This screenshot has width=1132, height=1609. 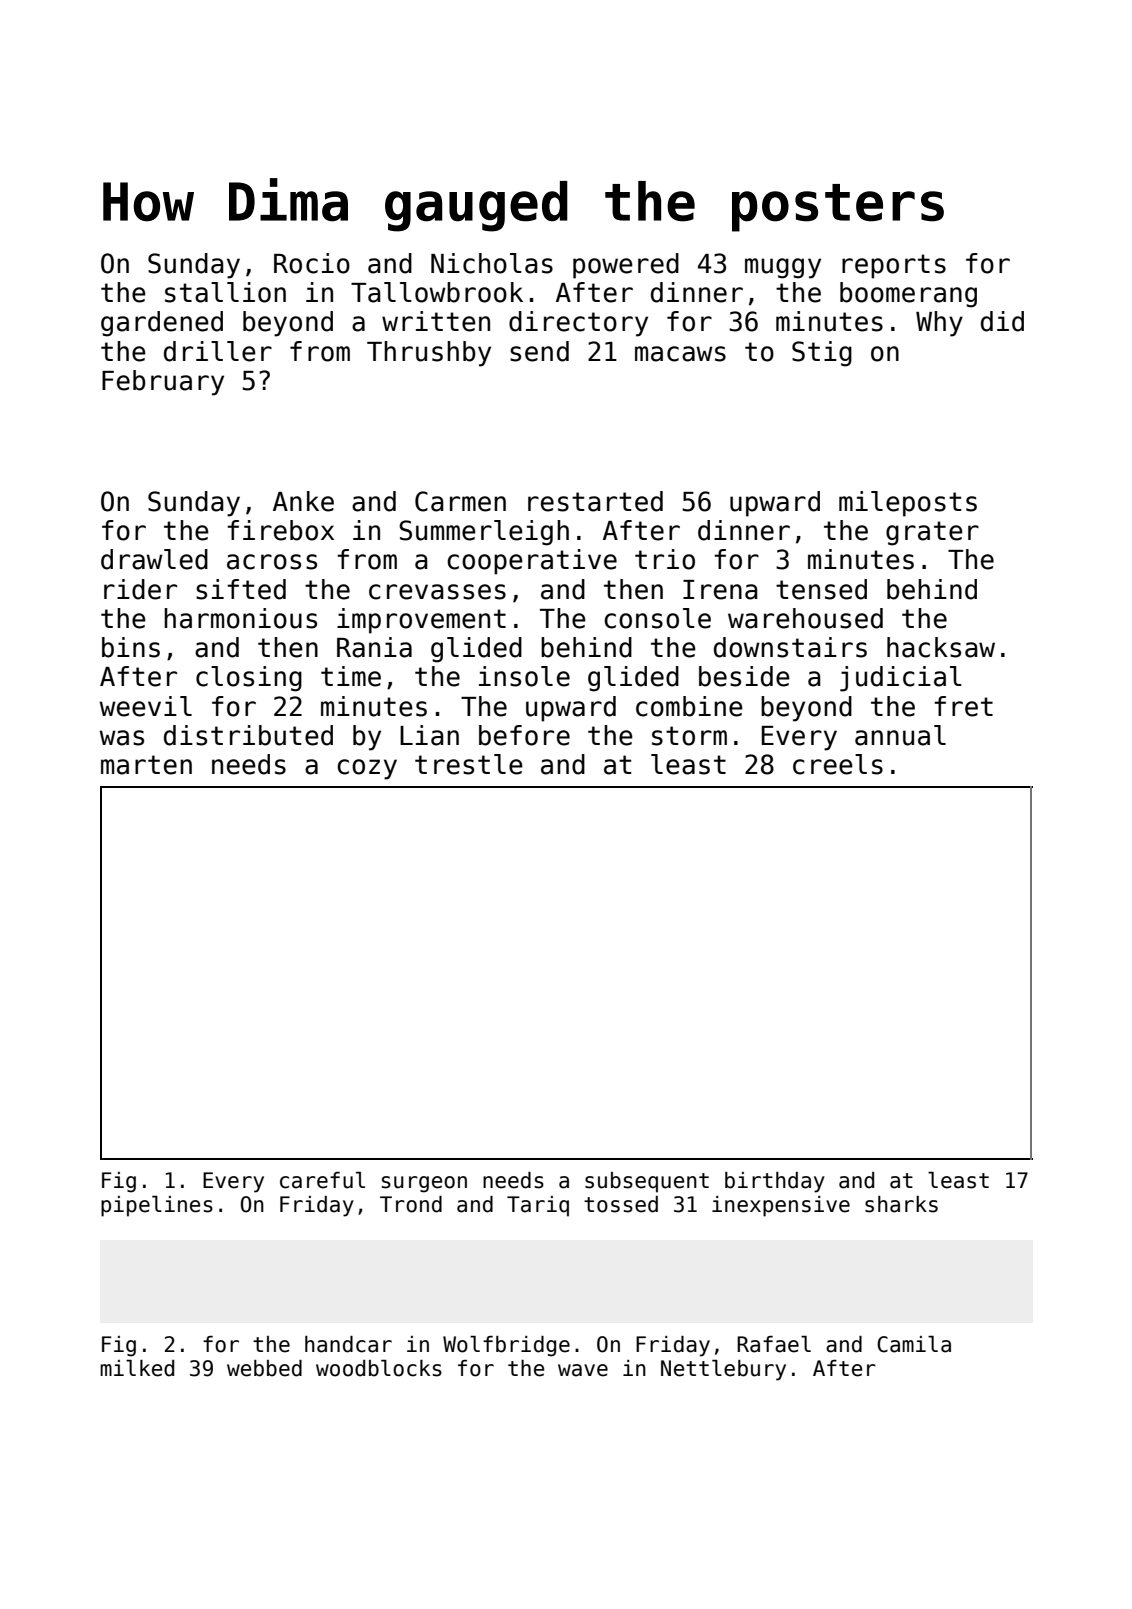 I want to click on fret, so click(x=963, y=706).
